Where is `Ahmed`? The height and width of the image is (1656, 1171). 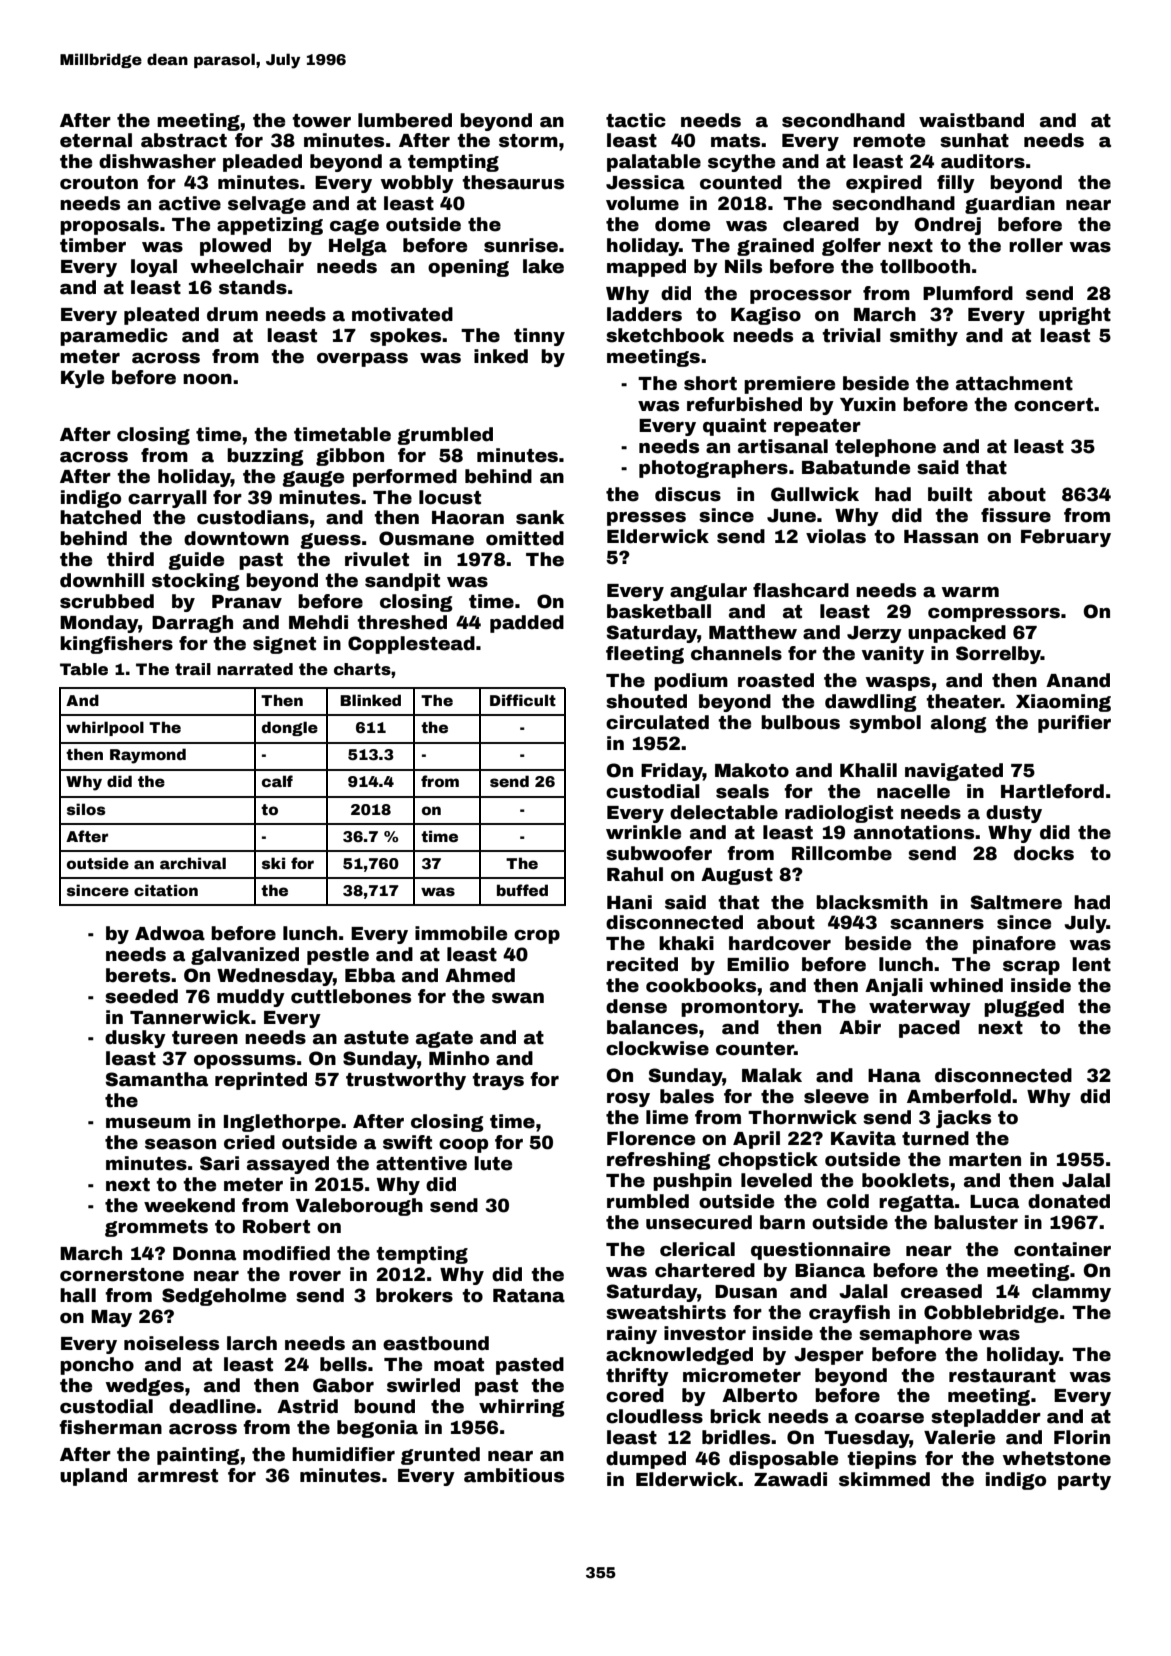
Ahmed is located at coordinates (480, 975).
